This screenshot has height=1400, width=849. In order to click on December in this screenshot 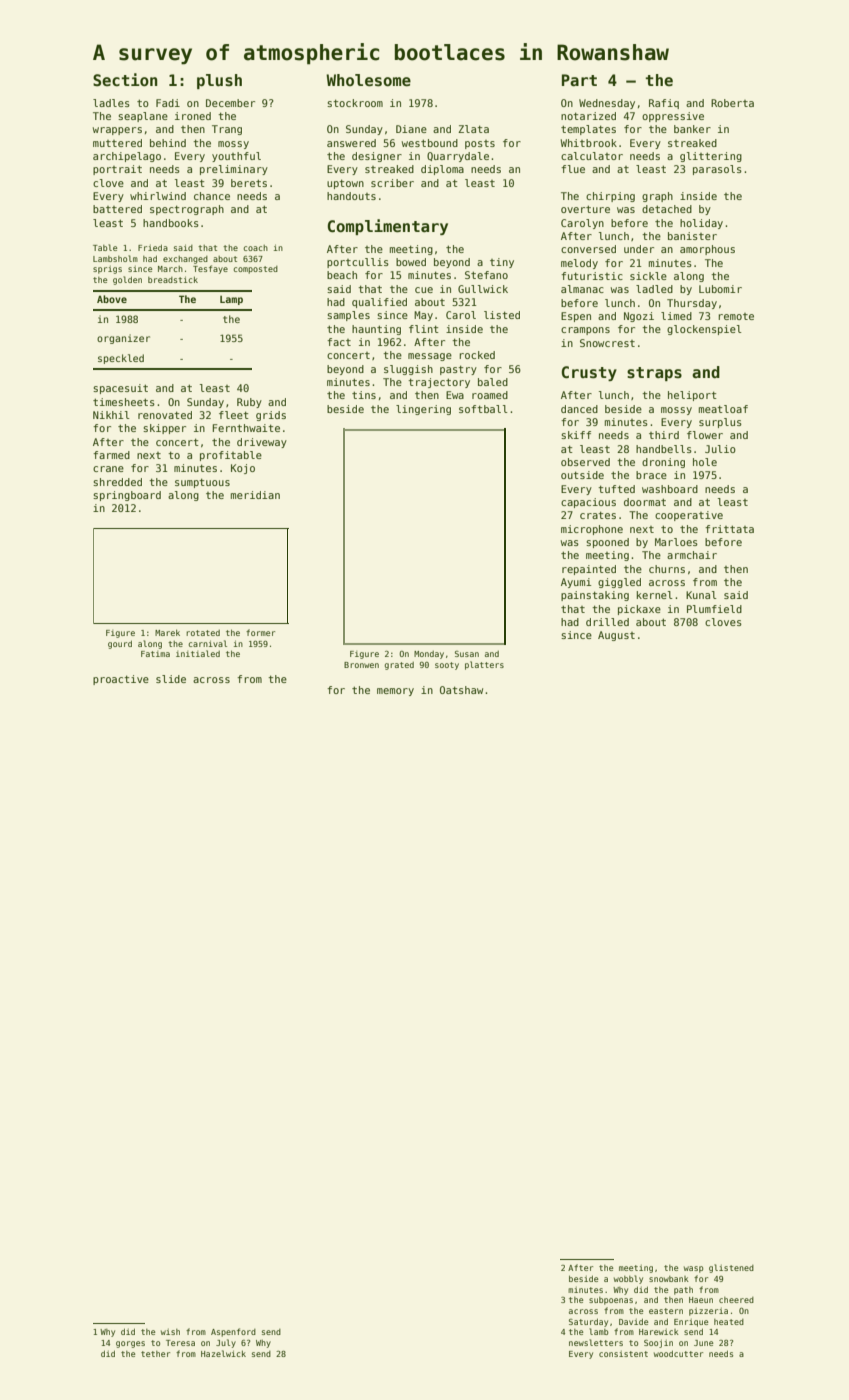, I will do `click(230, 103)`.
